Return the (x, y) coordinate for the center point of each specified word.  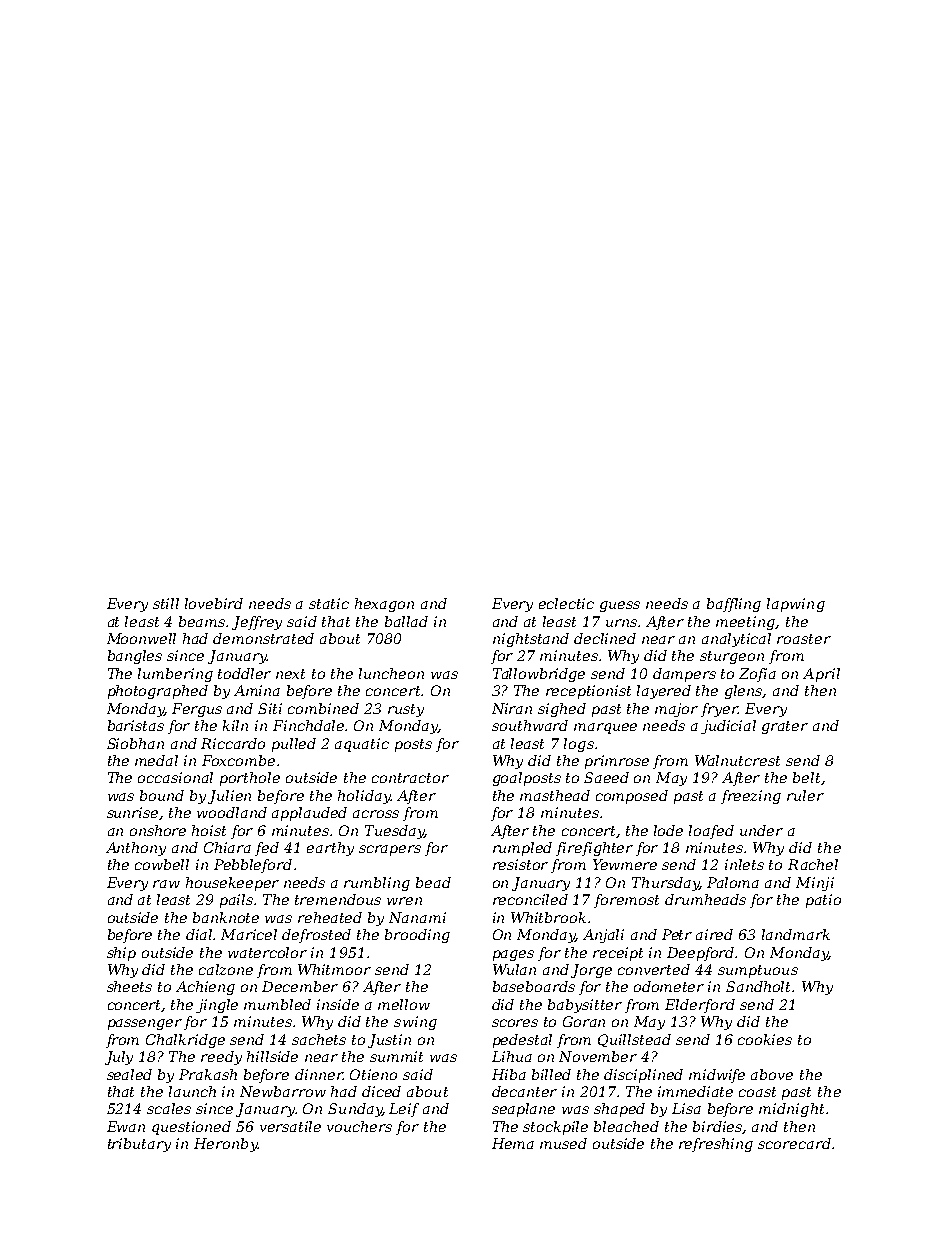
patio (823, 901)
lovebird (214, 603)
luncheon (391, 673)
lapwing (796, 605)
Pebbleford (253, 866)
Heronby (226, 1145)
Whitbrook (548, 917)
